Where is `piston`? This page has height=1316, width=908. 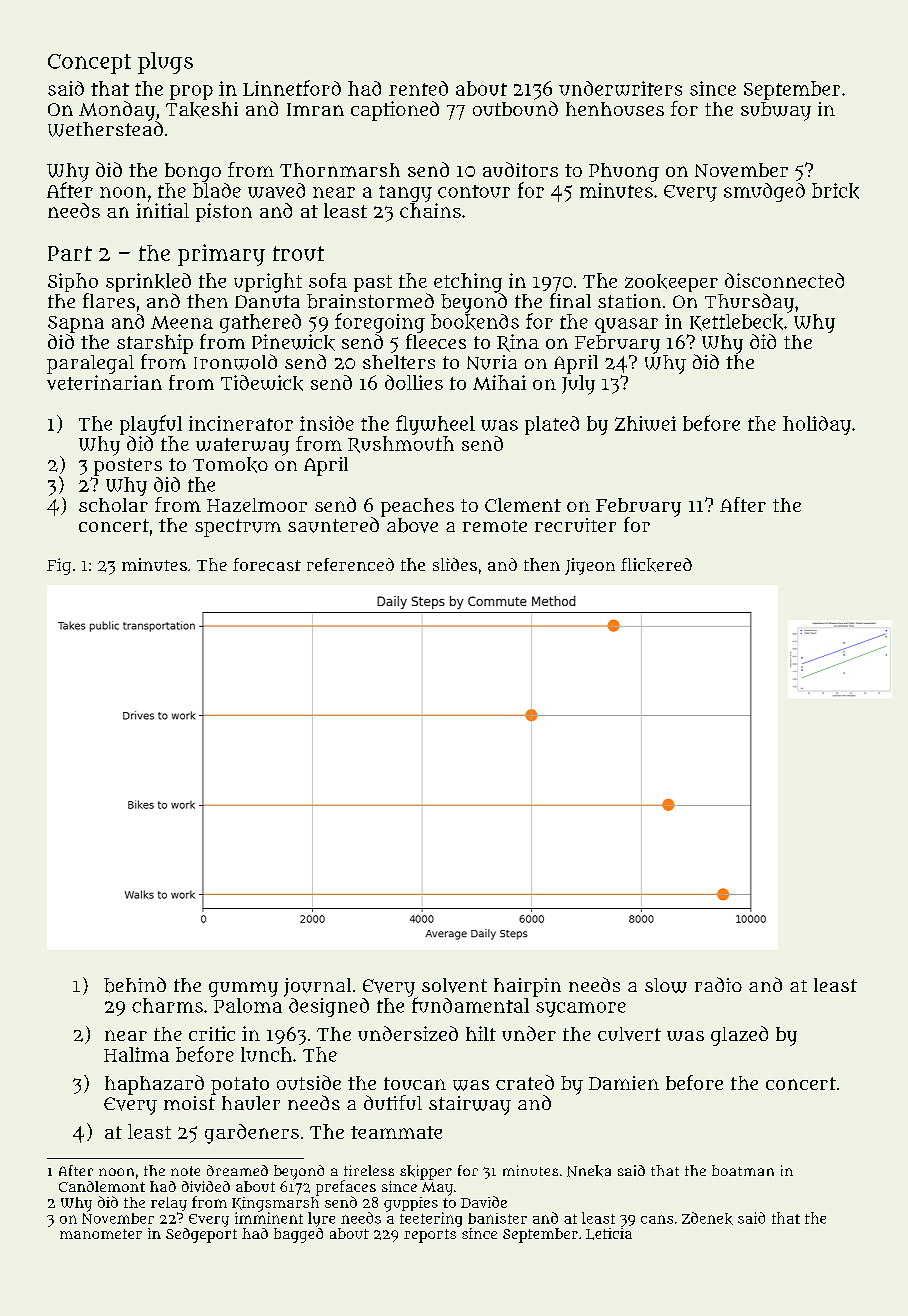
piston is located at coordinates (224, 212).
